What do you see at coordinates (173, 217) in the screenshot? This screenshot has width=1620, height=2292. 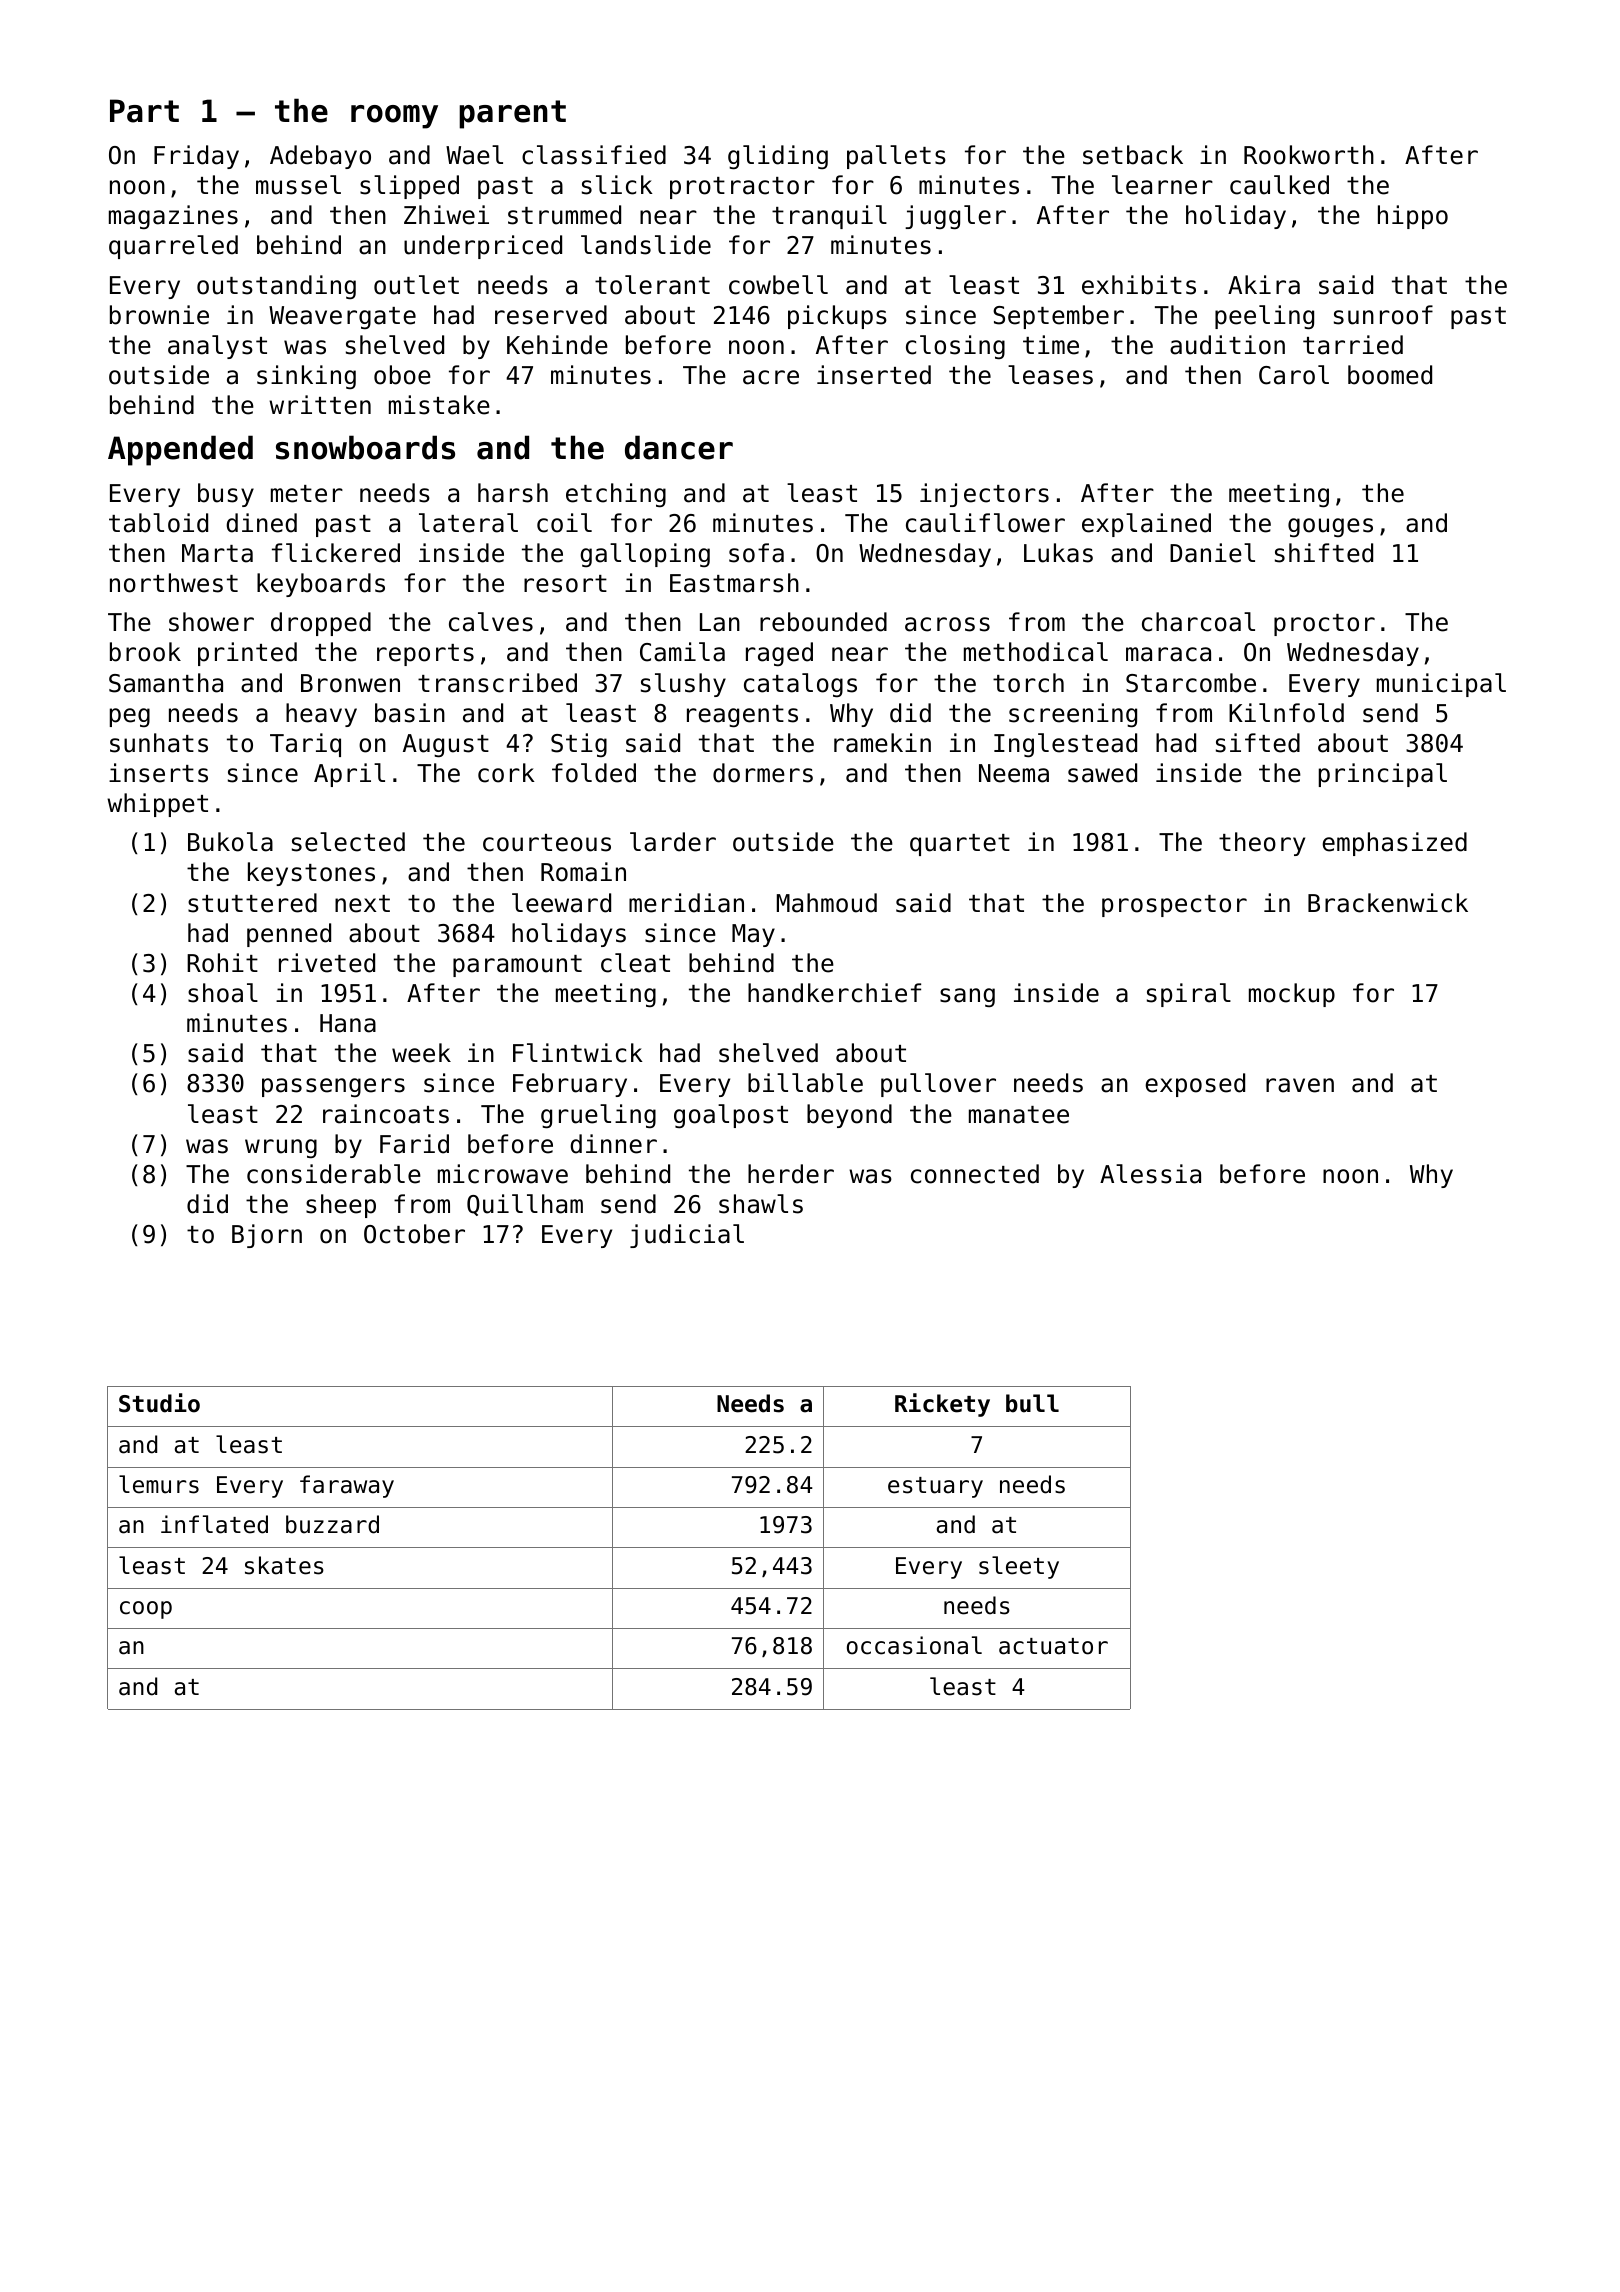 I see `magazines` at bounding box center [173, 217].
